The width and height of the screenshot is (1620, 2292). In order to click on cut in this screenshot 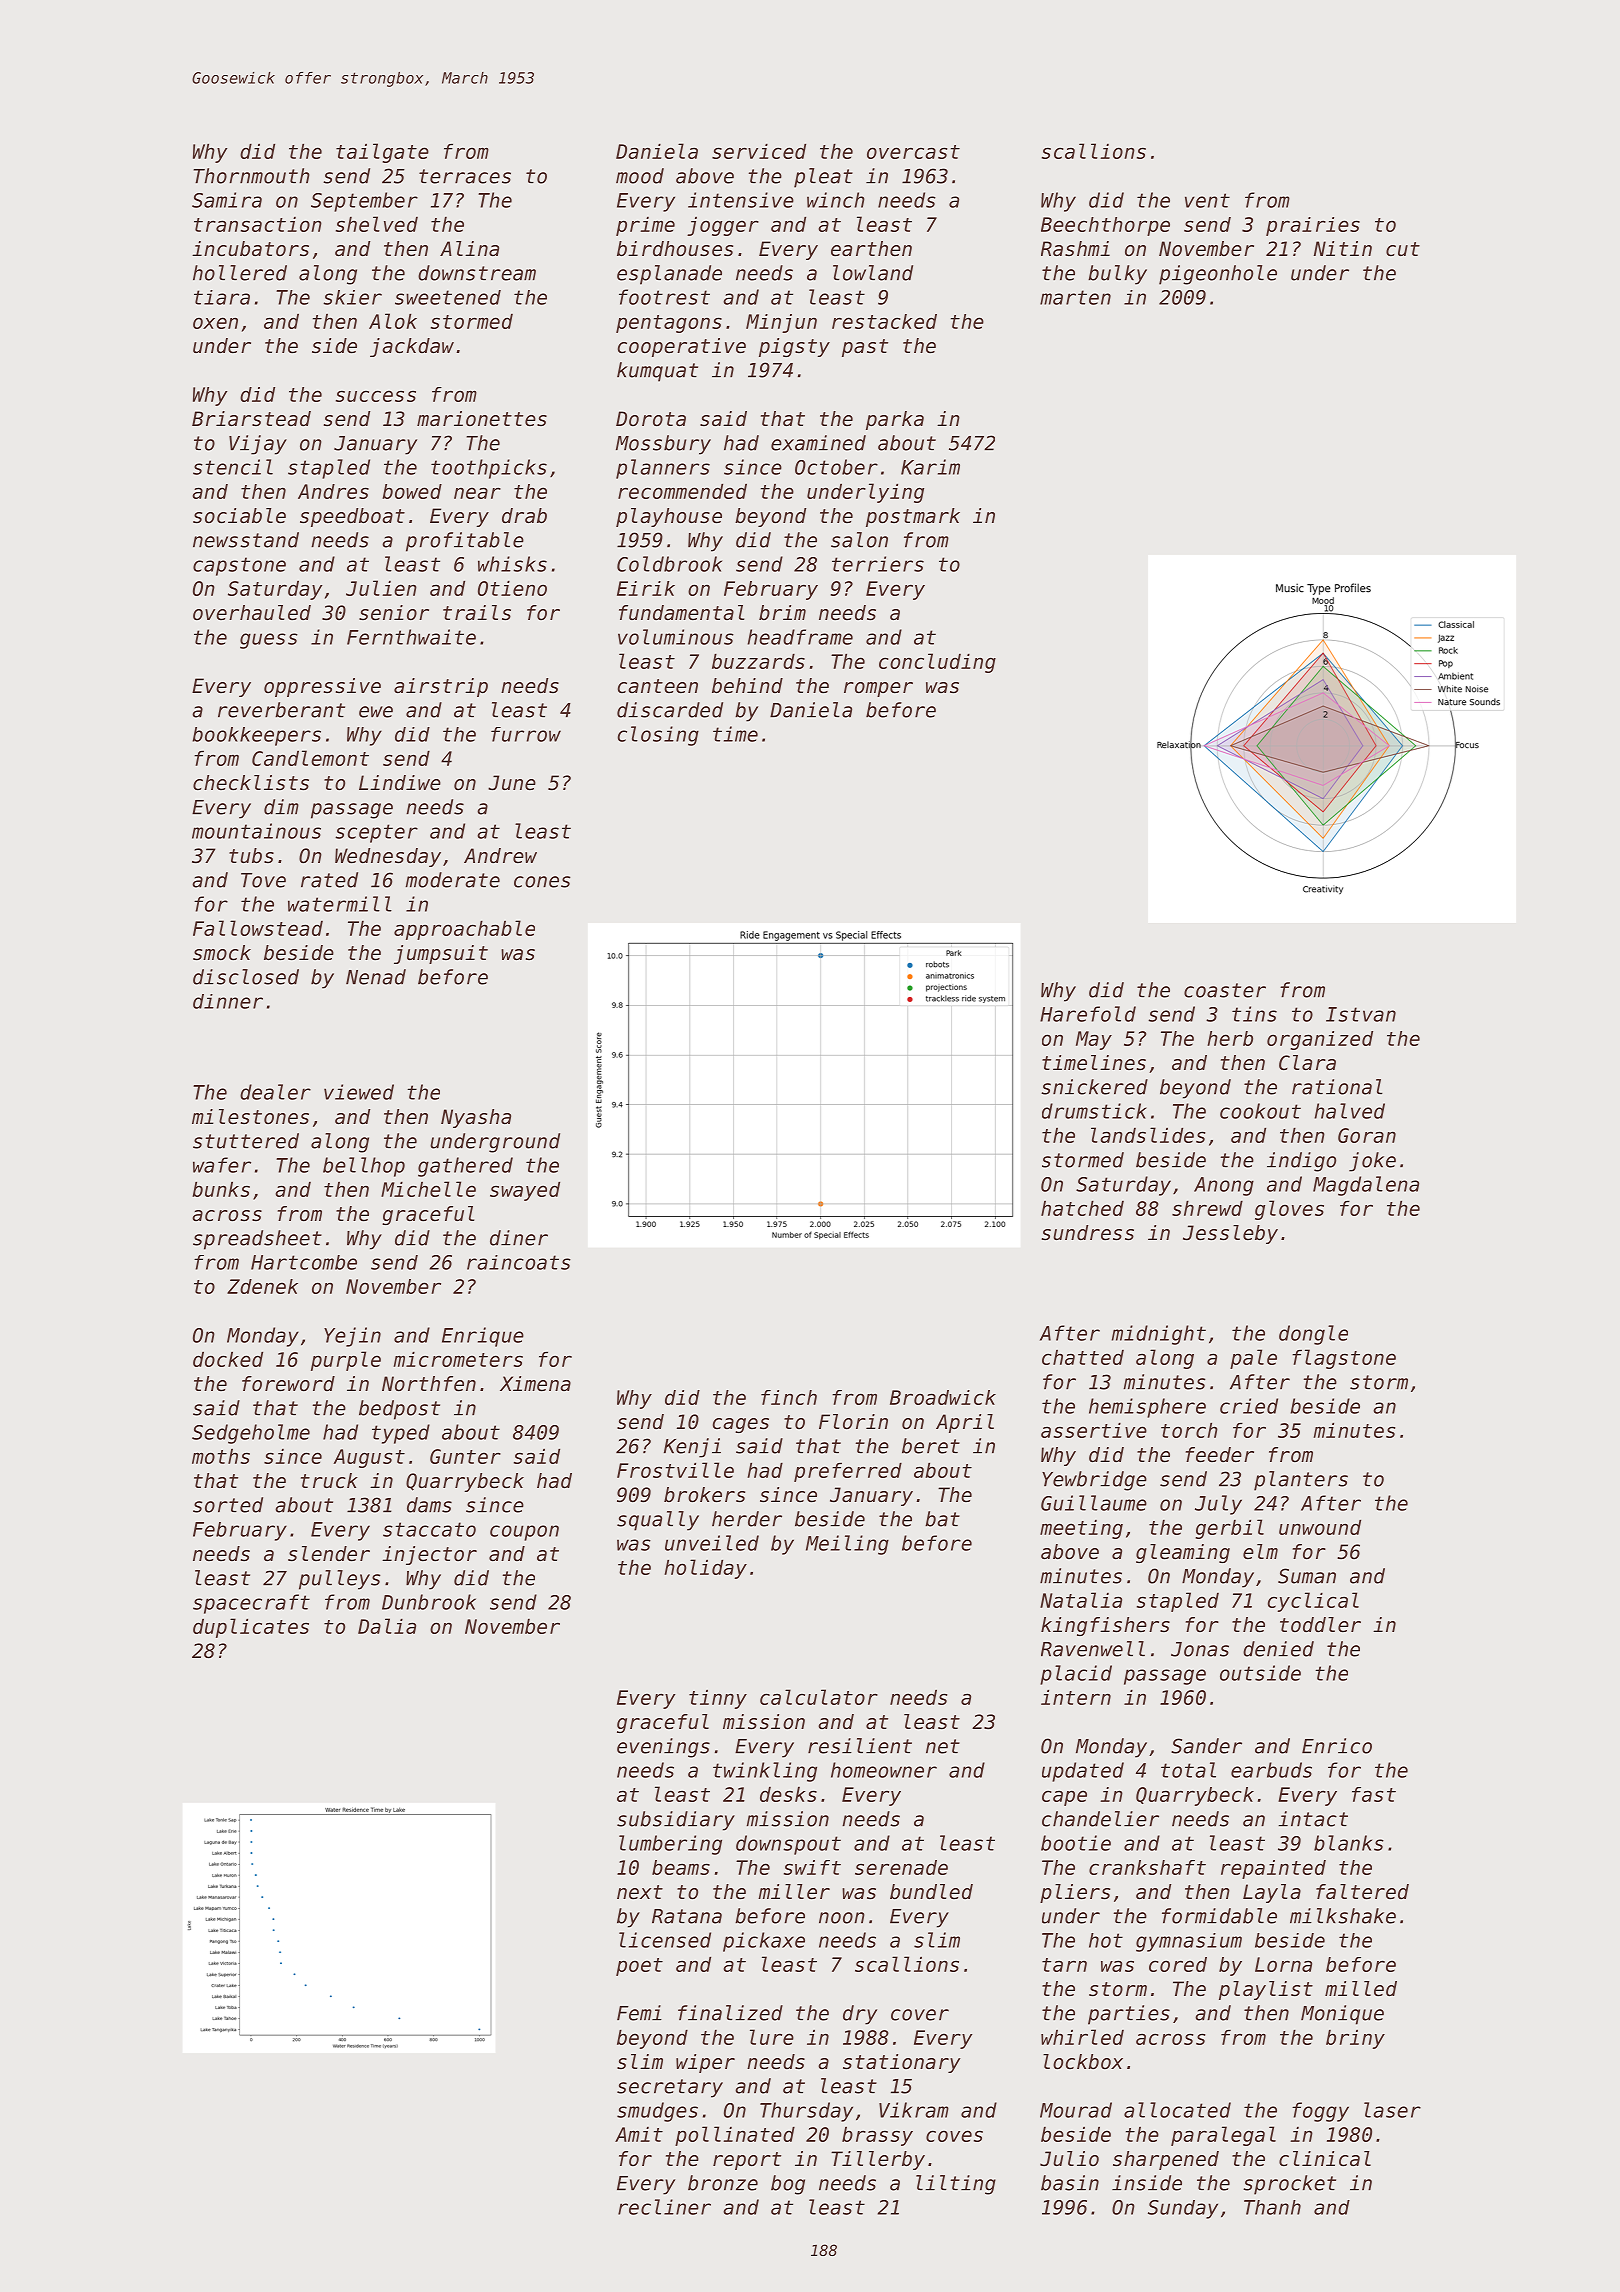, I will do `click(1403, 249)`.
